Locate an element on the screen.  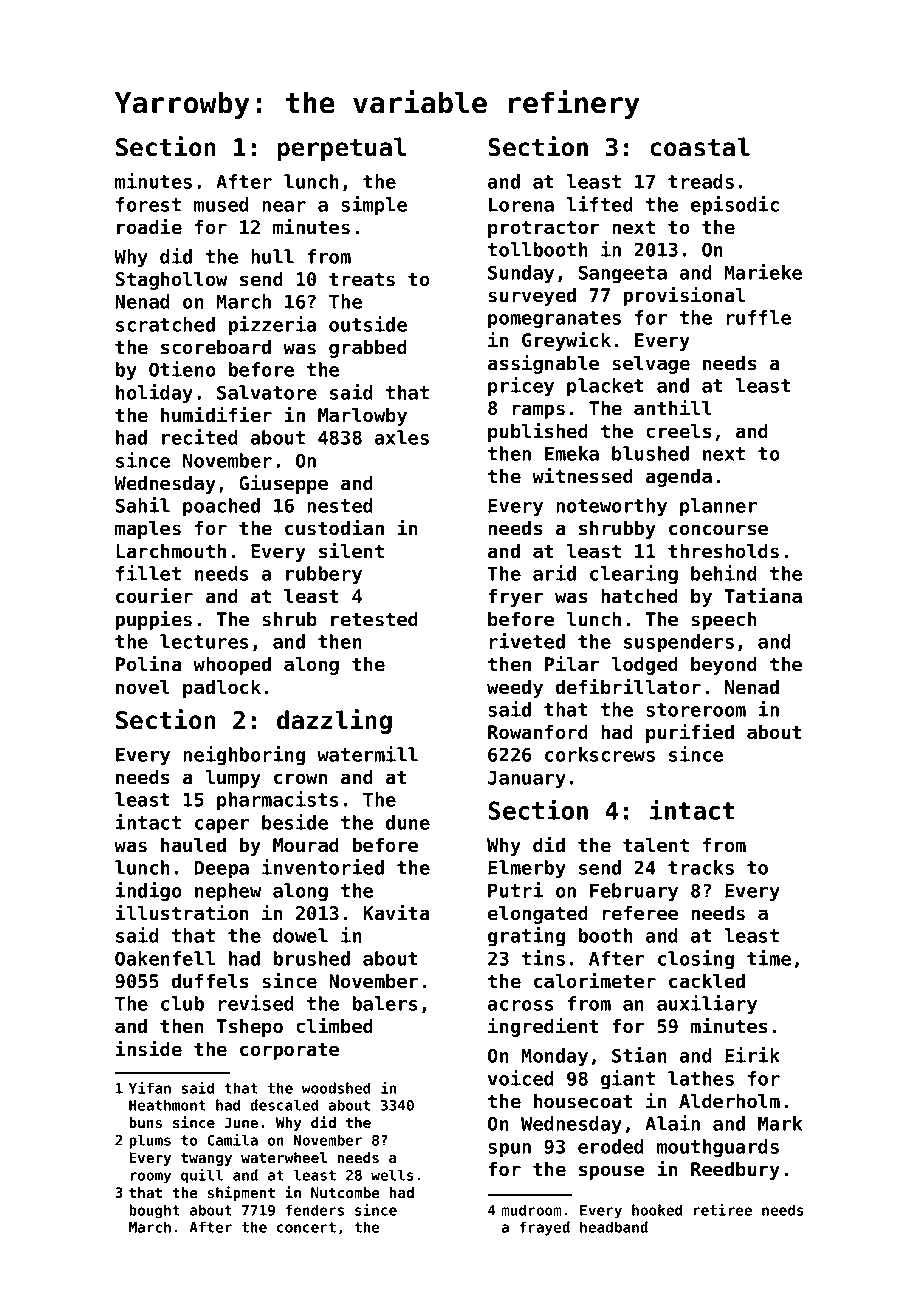
storeroom is located at coordinates (696, 710).
